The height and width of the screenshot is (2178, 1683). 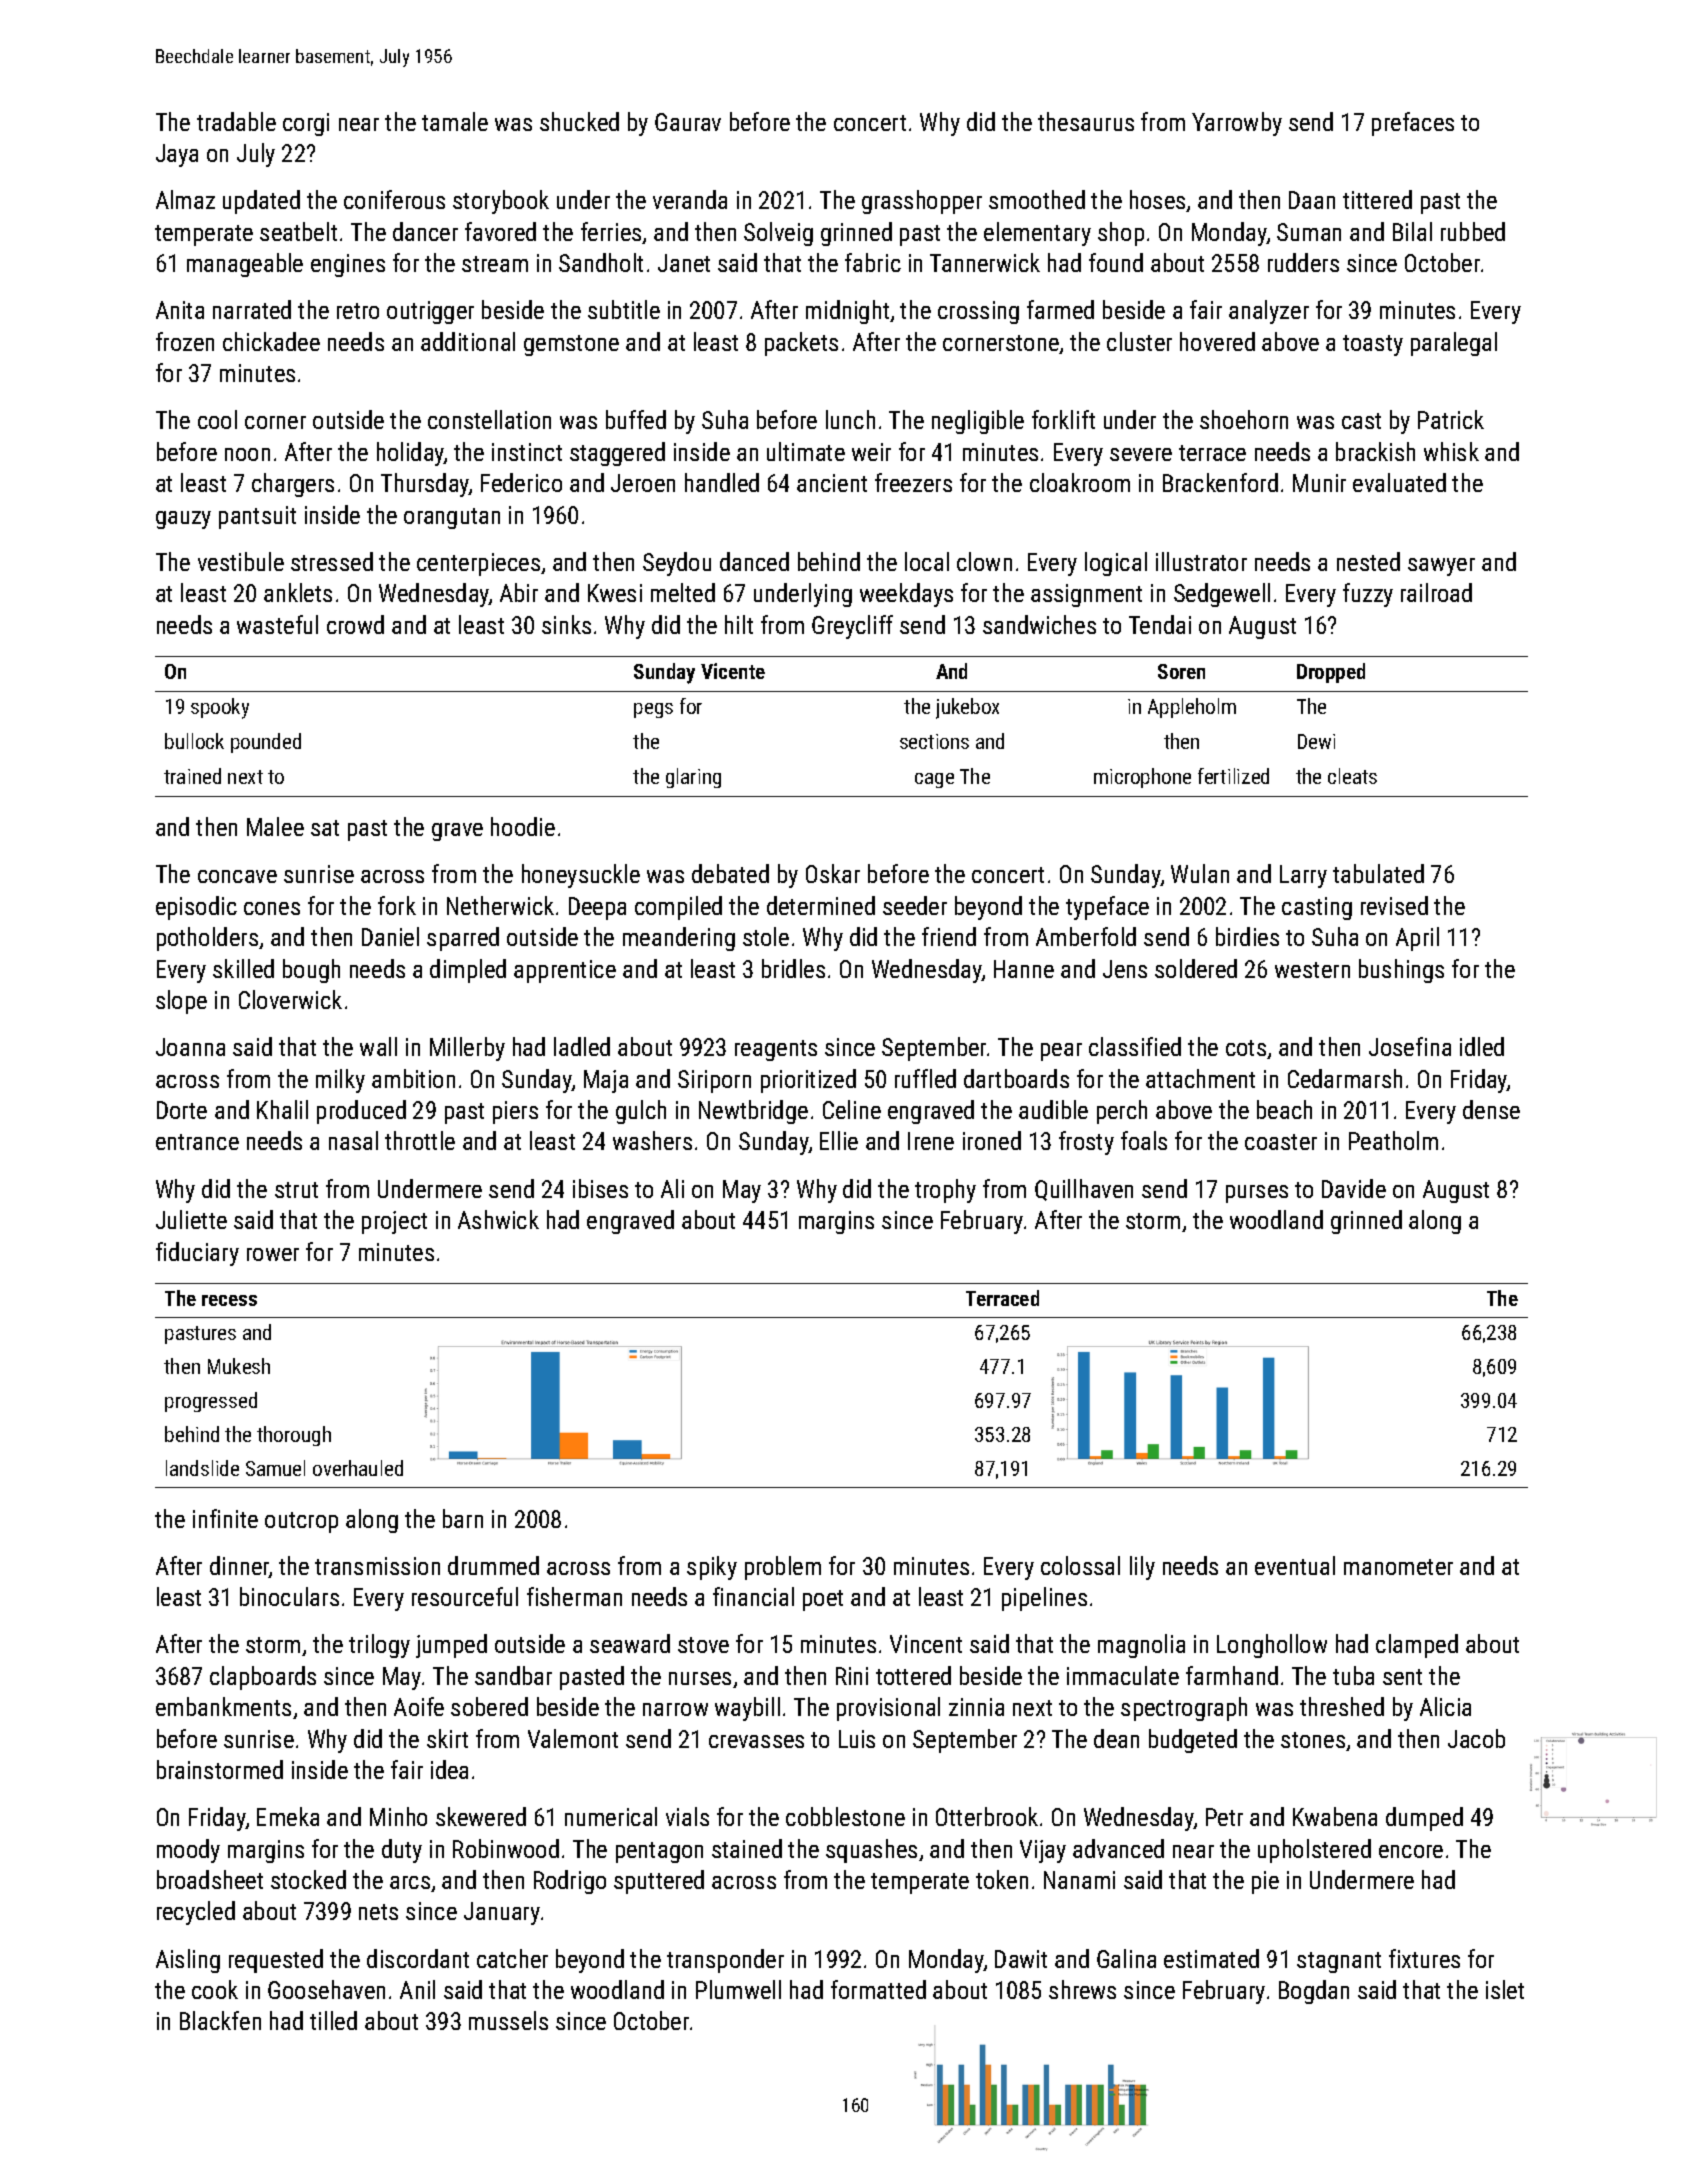 I want to click on Jaya, so click(x=177, y=155).
